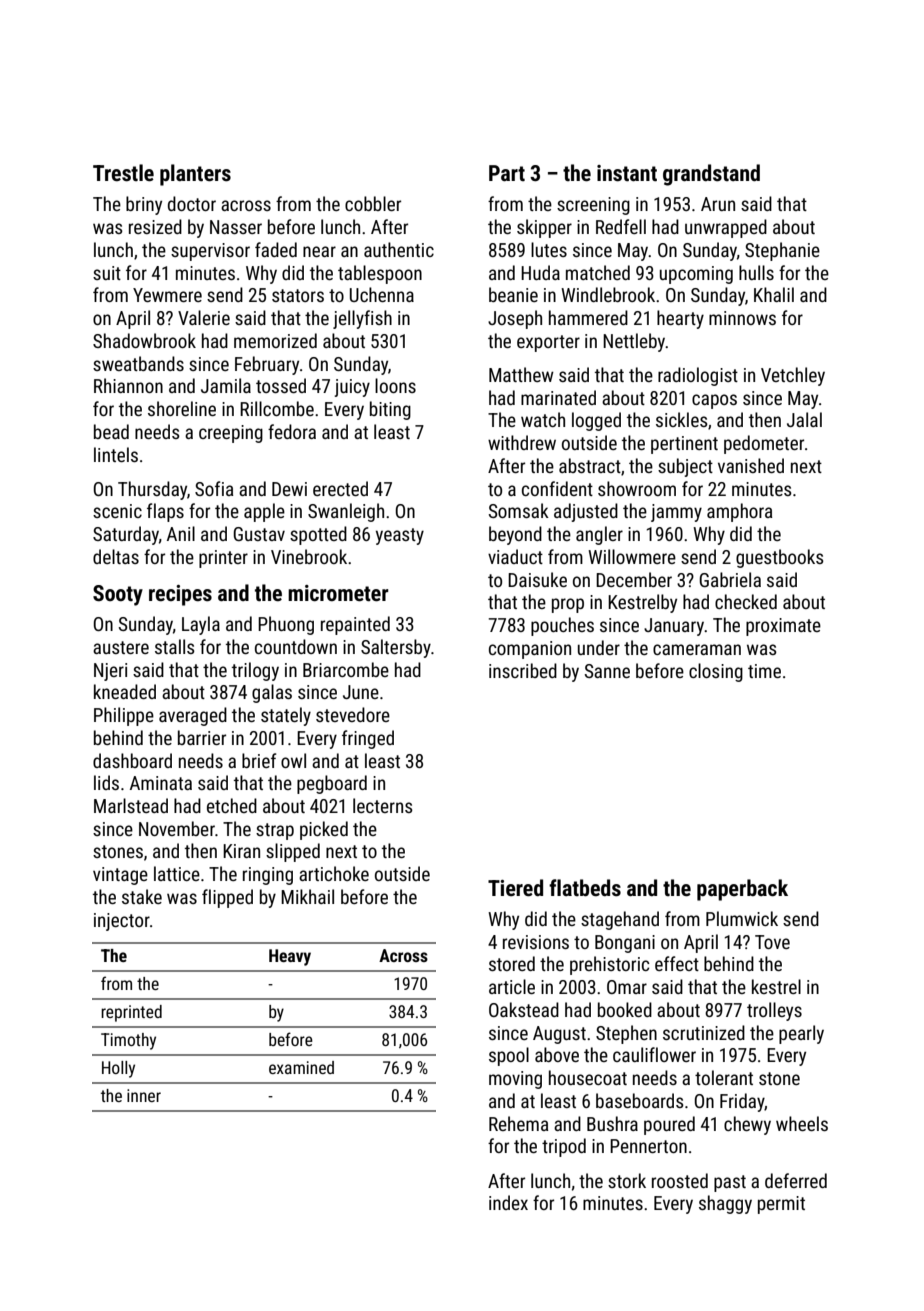  Describe the element at coordinates (123, 173) in the document. I see `Trestle` at that location.
